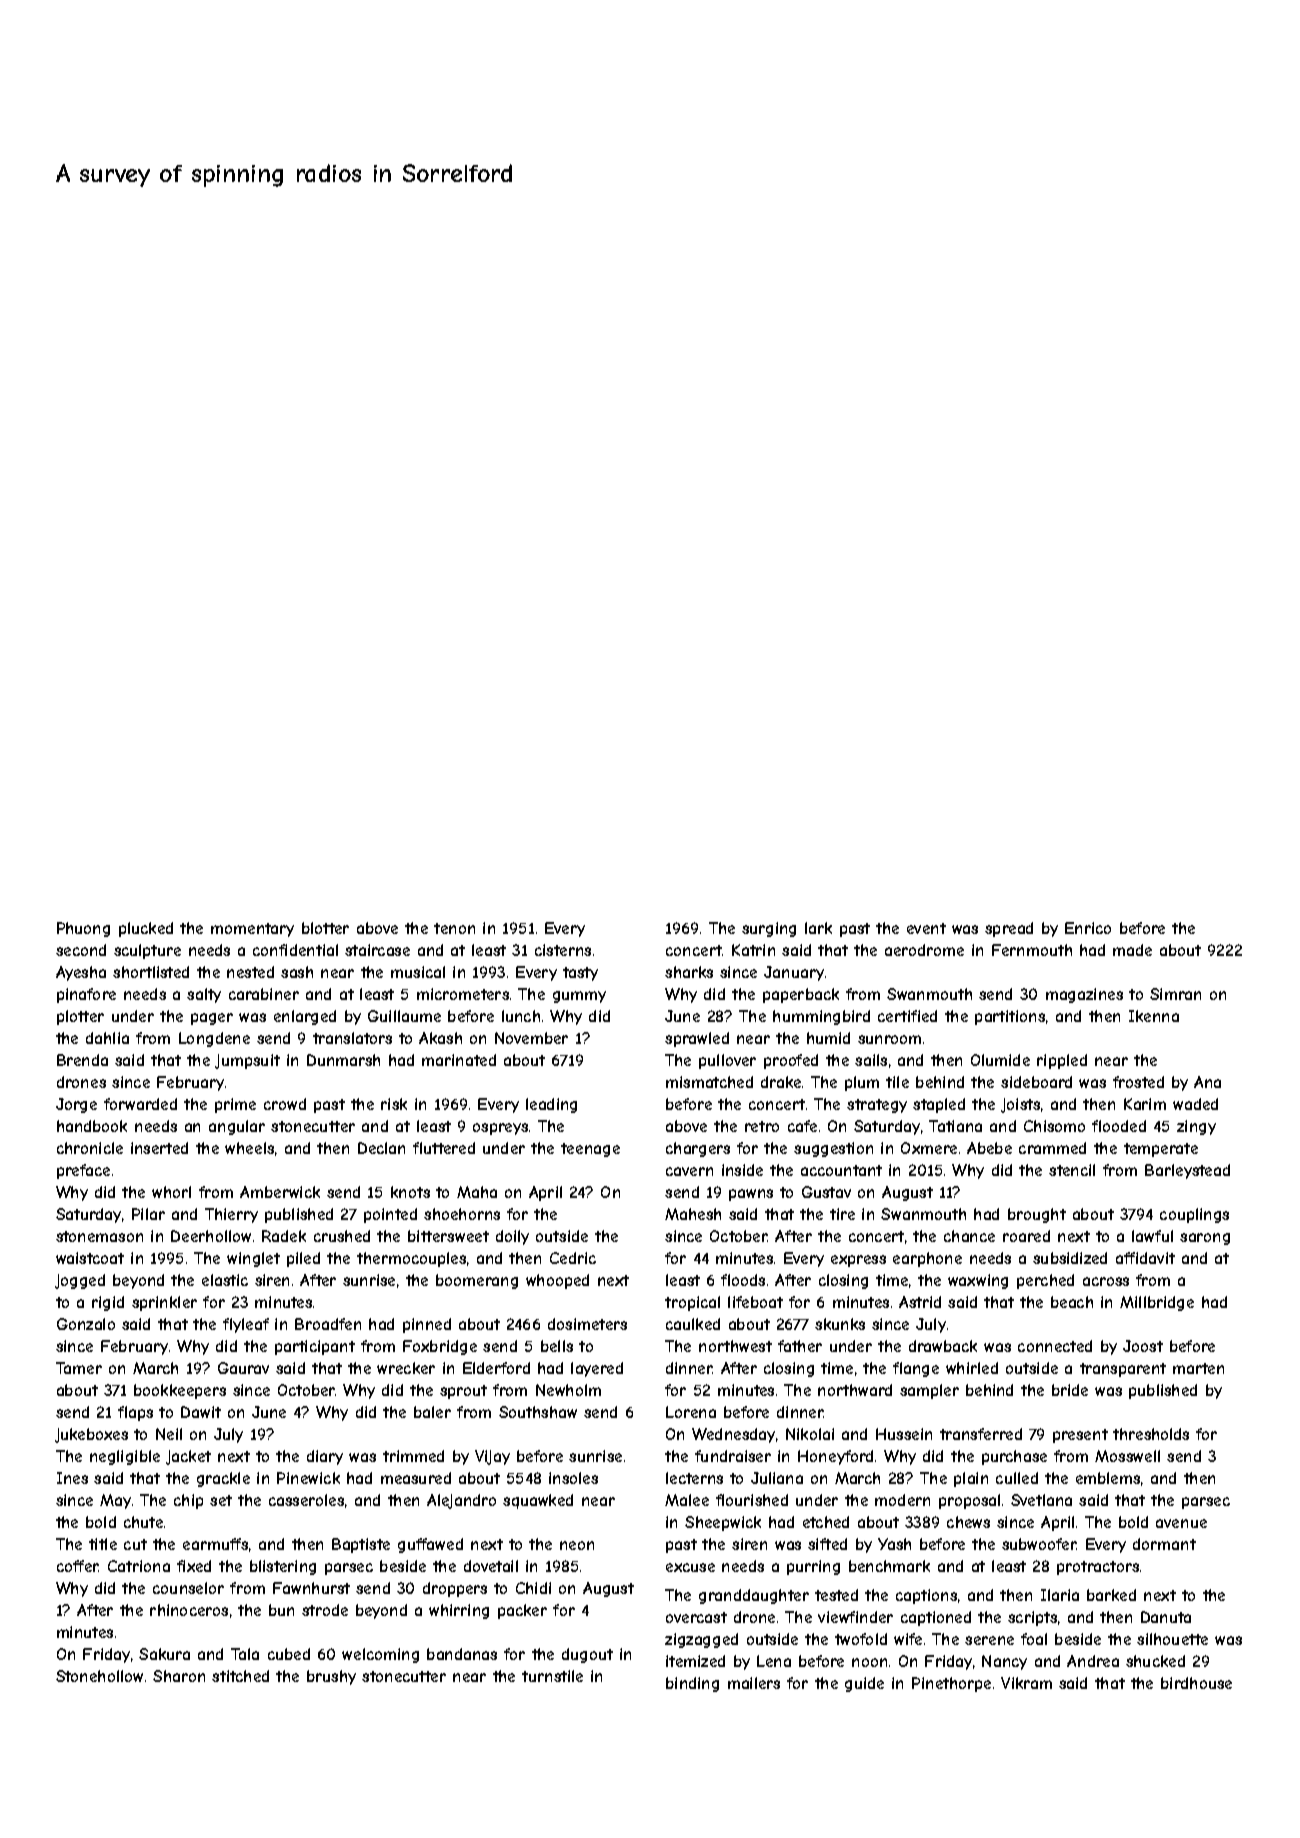 The width and height of the screenshot is (1300, 1838). Describe the element at coordinates (1009, 929) in the screenshot. I see `spread` at that location.
